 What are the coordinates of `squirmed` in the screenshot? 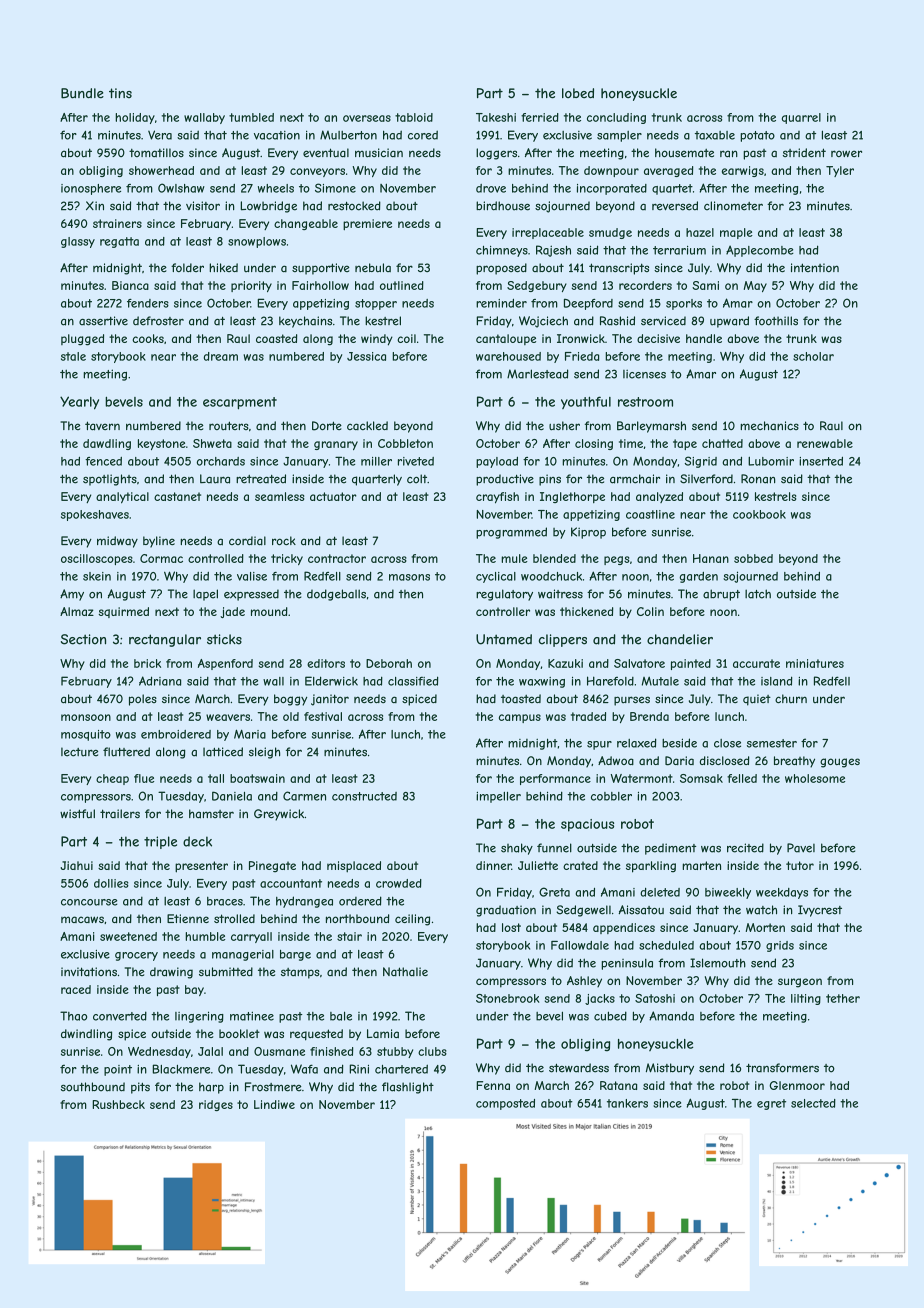 It's located at (123, 612).
